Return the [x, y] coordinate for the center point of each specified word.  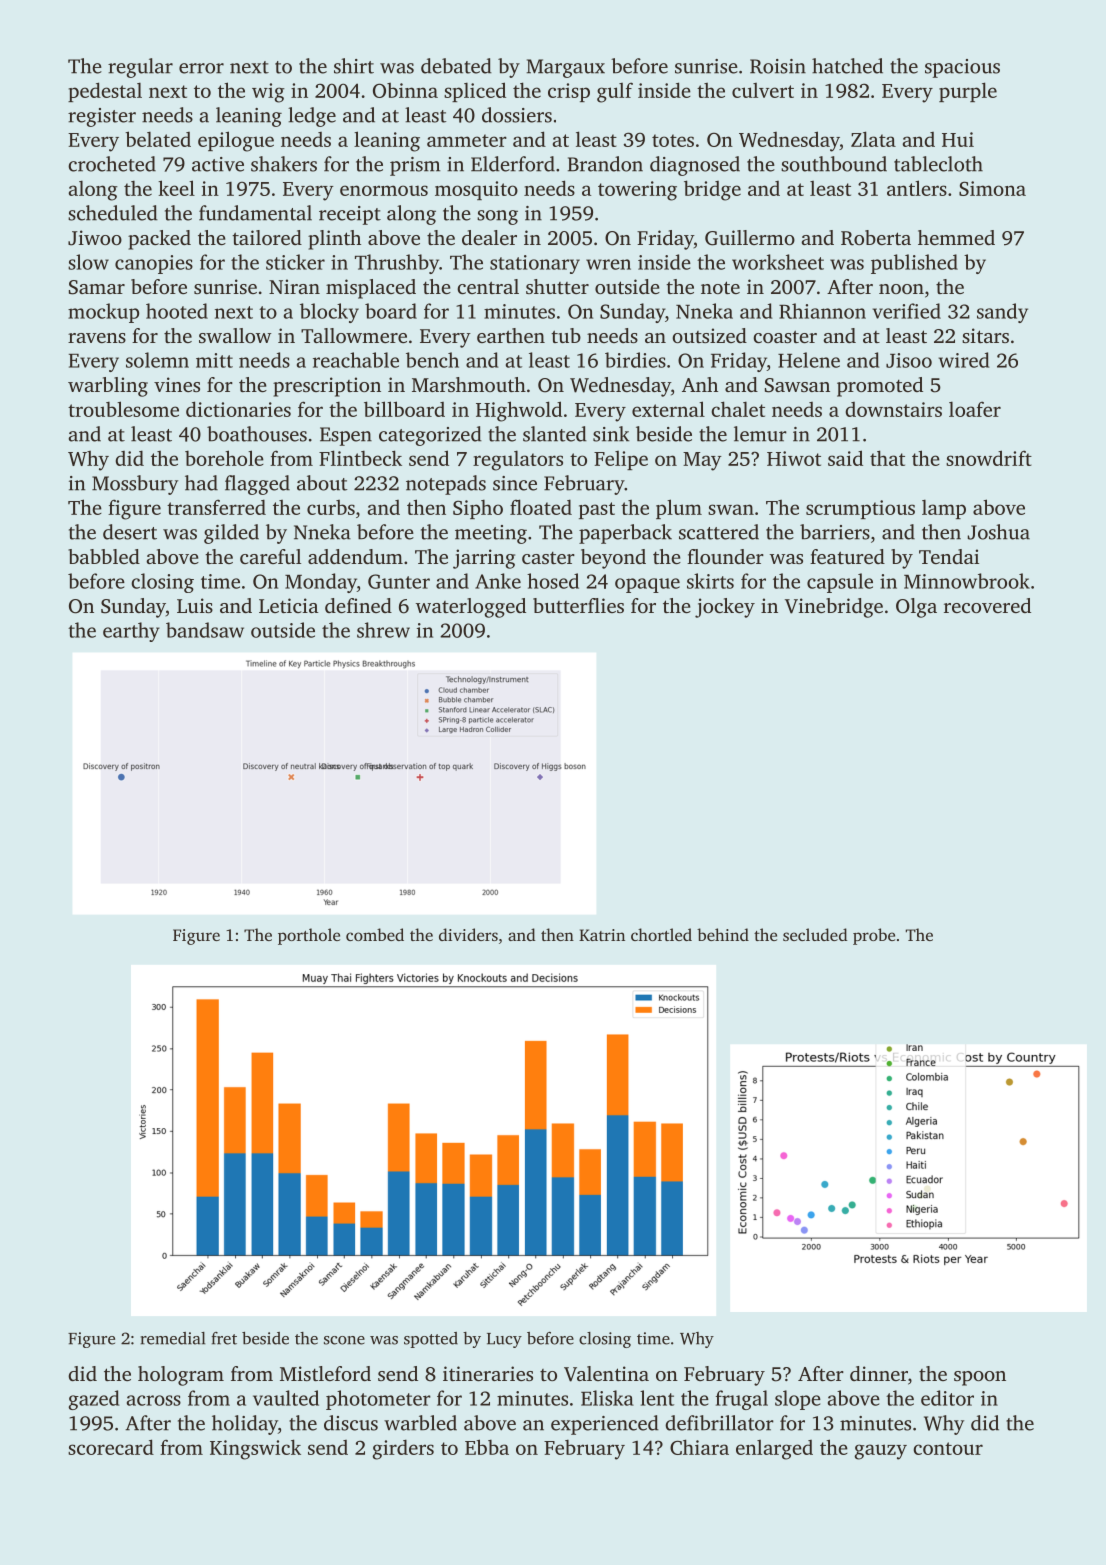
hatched [847, 66]
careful [270, 556]
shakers [284, 164]
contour [948, 1448]
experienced [605, 1425]
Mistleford [325, 1373]
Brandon [605, 164]
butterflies [578, 605]
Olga [916, 608]
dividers [468, 934]
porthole [309, 936]
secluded [815, 934]
